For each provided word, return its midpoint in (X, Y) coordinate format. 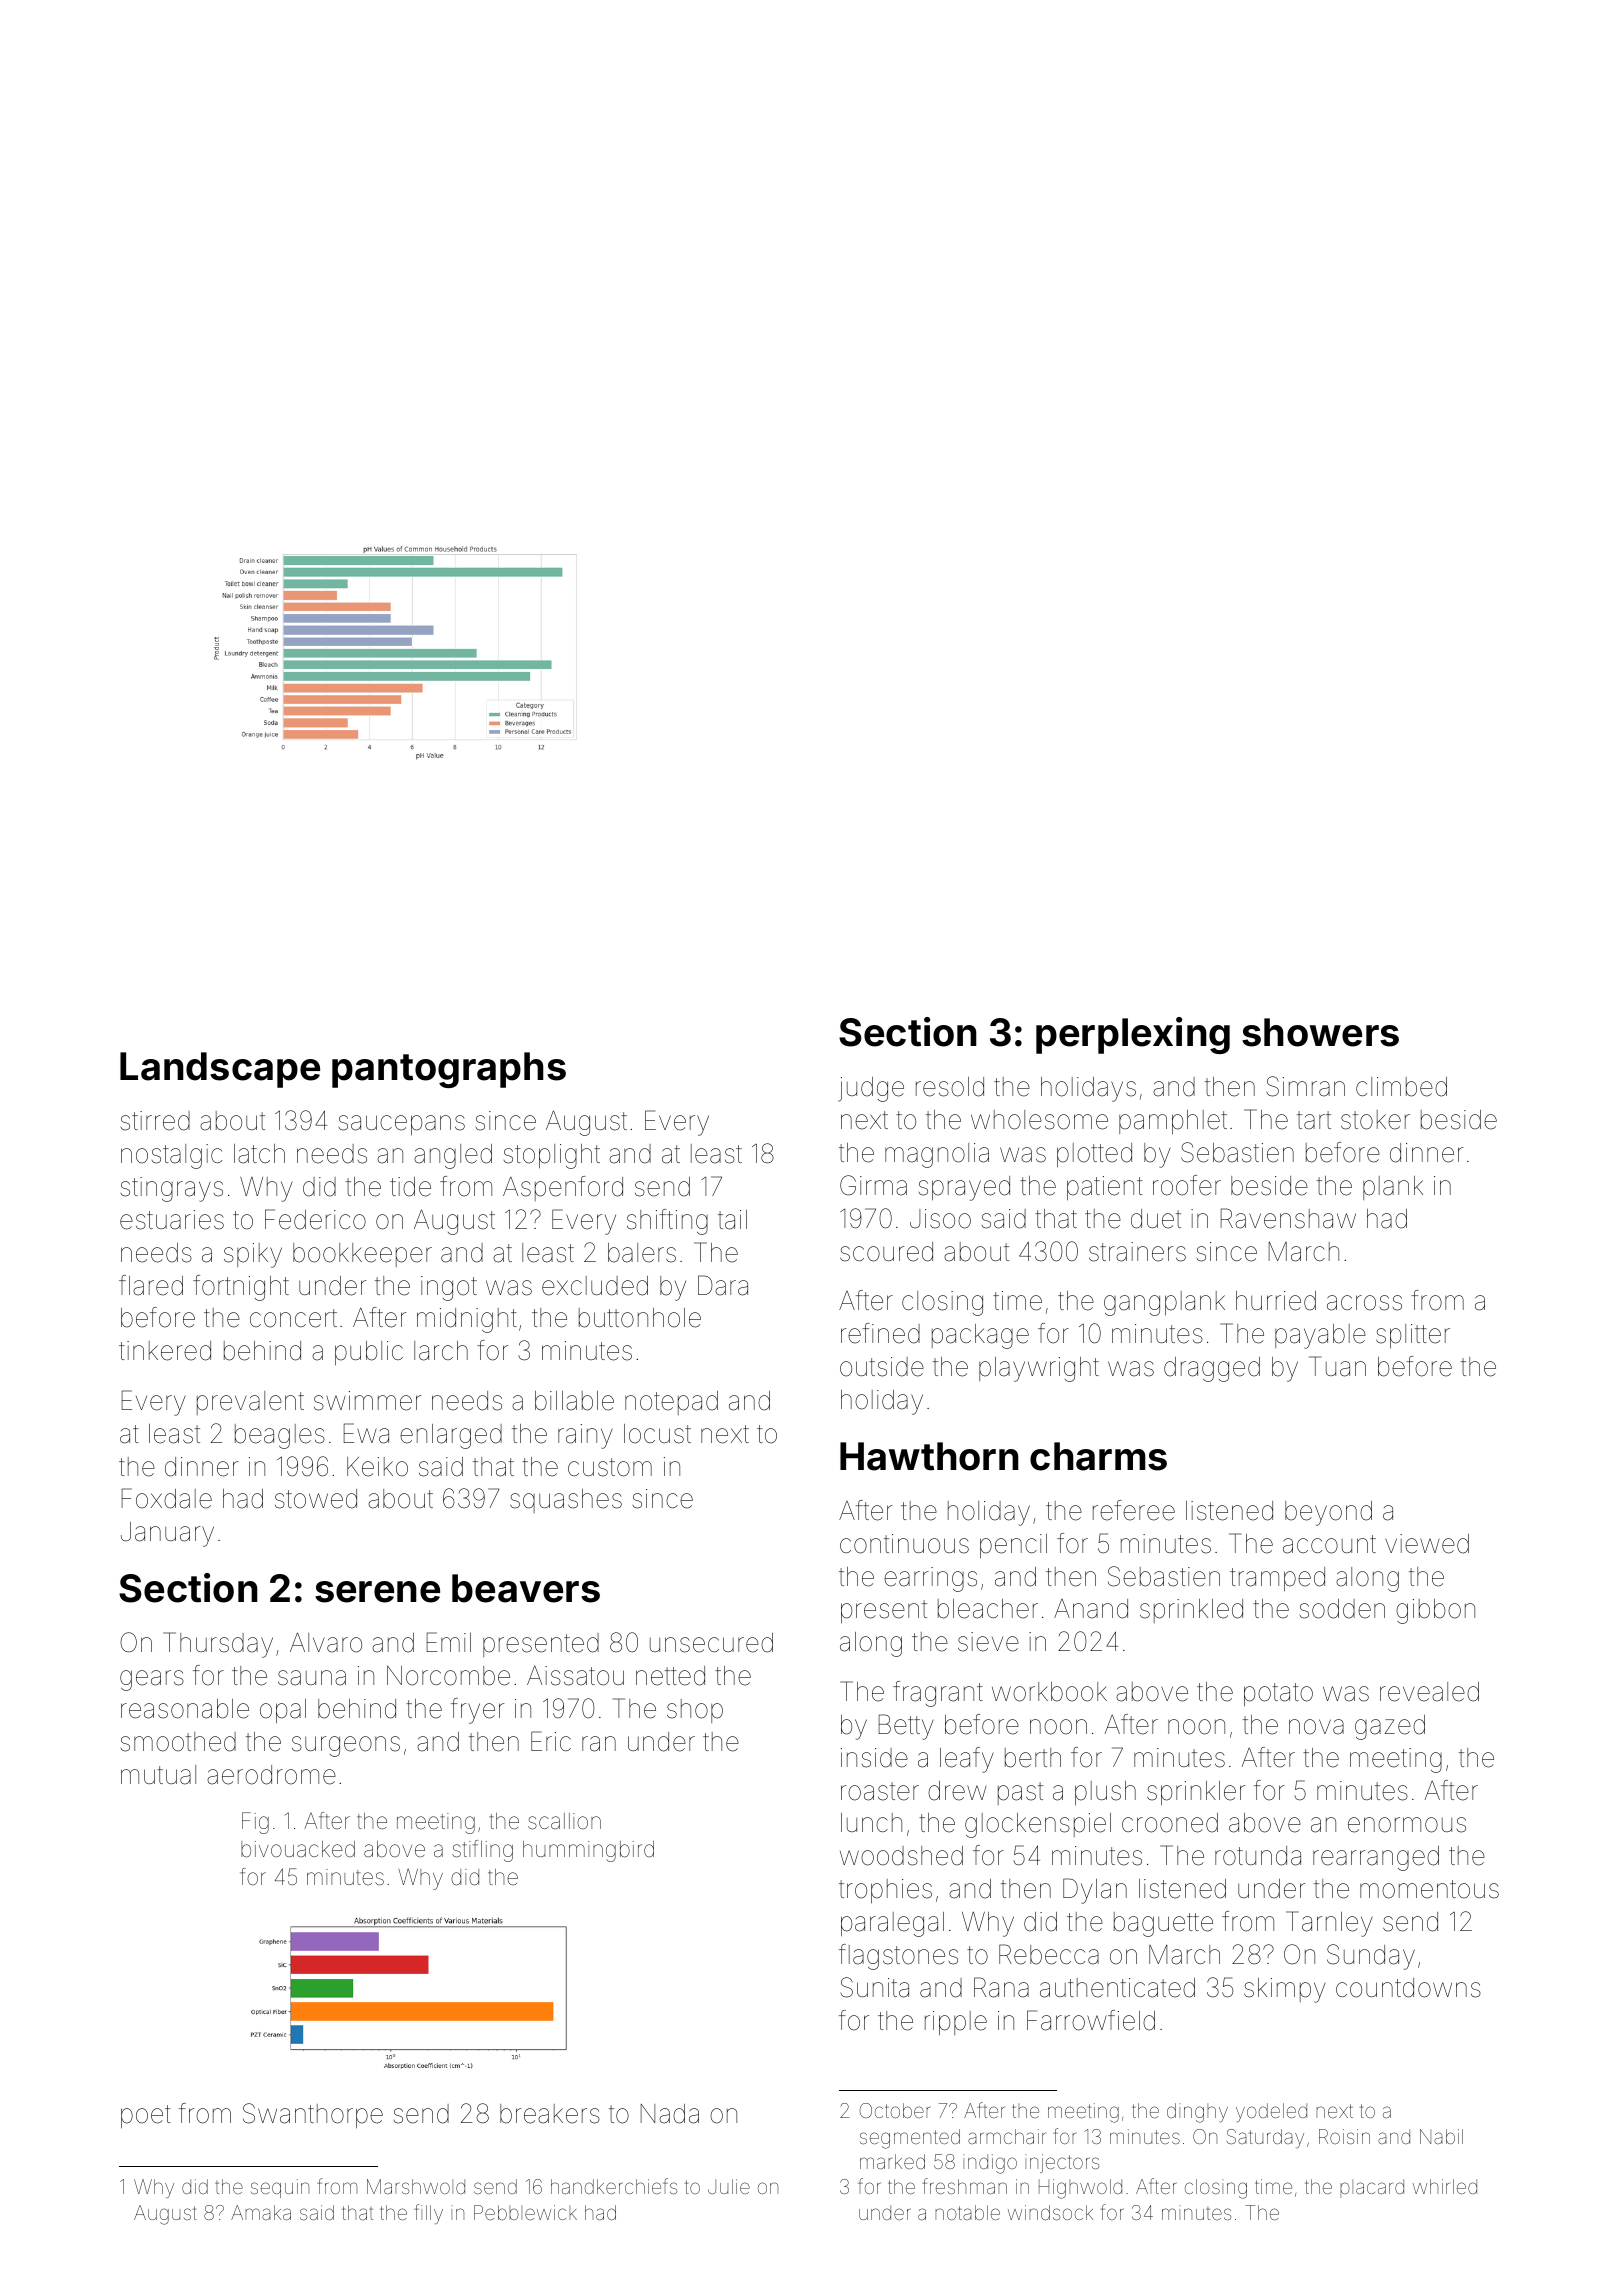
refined (880, 1333)
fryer (477, 1711)
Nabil (1441, 2136)
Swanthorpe (313, 2116)
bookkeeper (362, 1255)
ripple (956, 2023)
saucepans (402, 1125)
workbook (1049, 1692)
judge (871, 1089)
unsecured (711, 1643)
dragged (1212, 1369)
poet (146, 2117)
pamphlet (1173, 1122)
